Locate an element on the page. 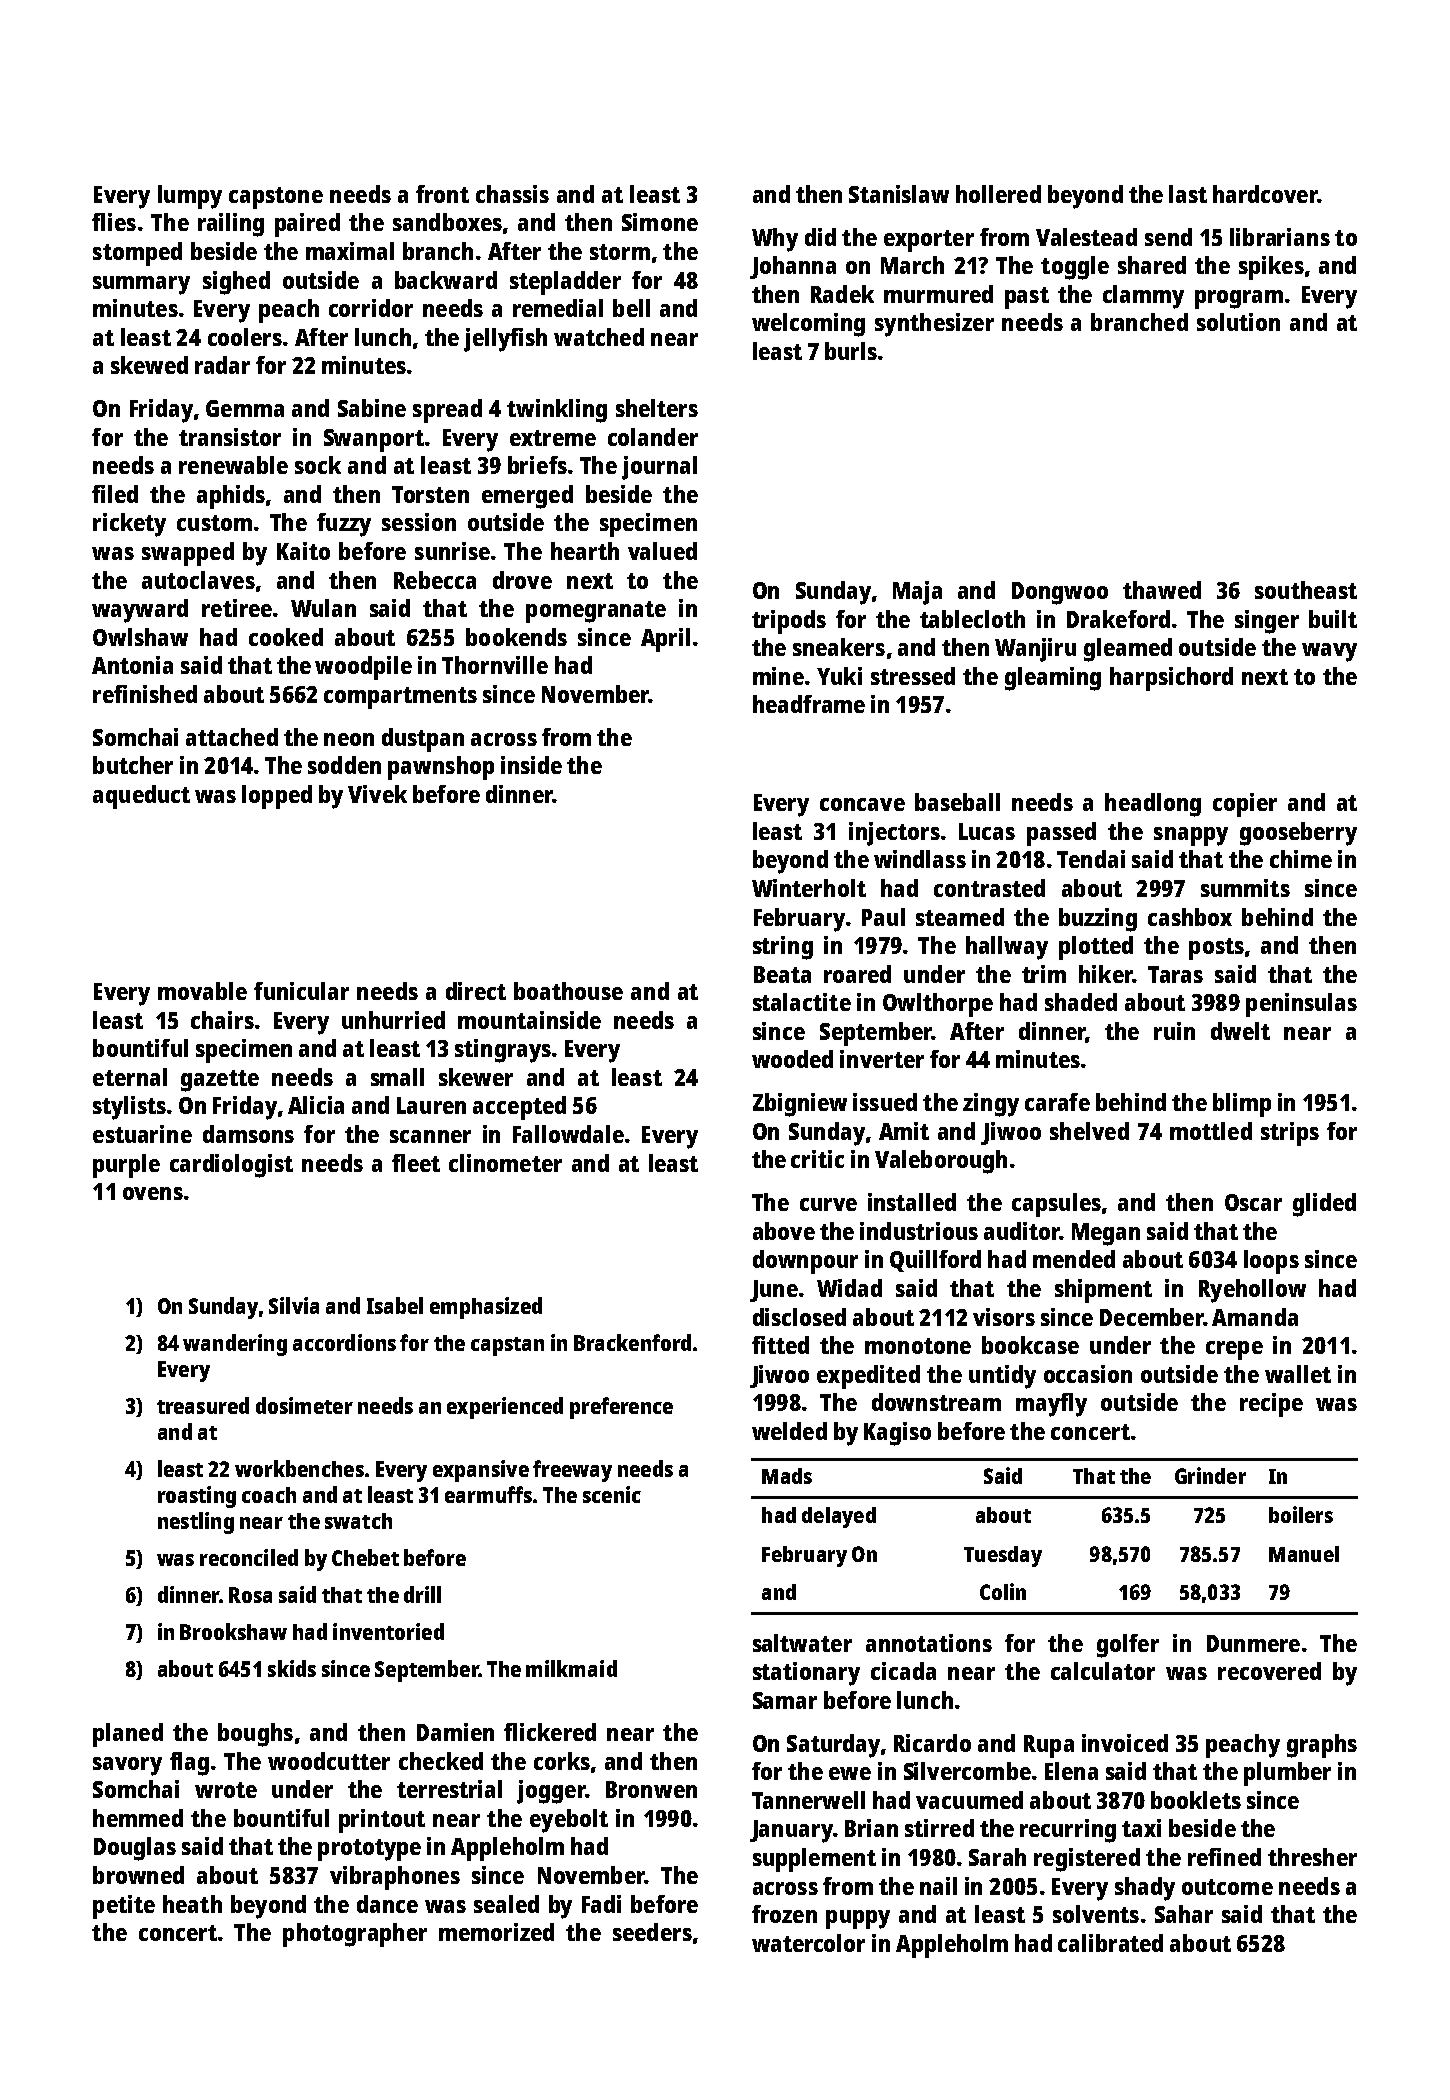 This image has width=1450, height=2100. Vivek is located at coordinates (377, 794).
